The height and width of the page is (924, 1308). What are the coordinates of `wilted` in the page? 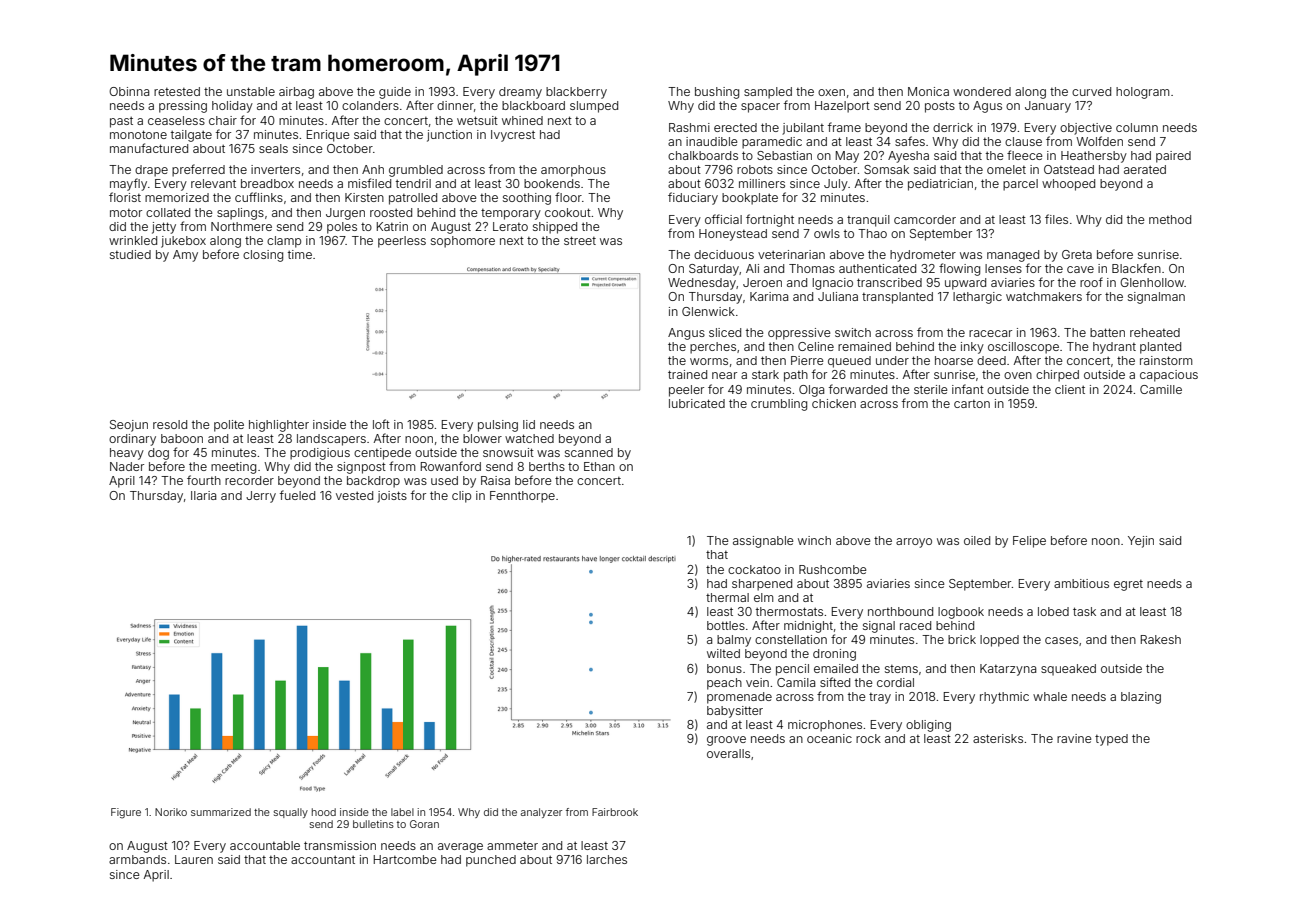 It's located at (723, 653).
